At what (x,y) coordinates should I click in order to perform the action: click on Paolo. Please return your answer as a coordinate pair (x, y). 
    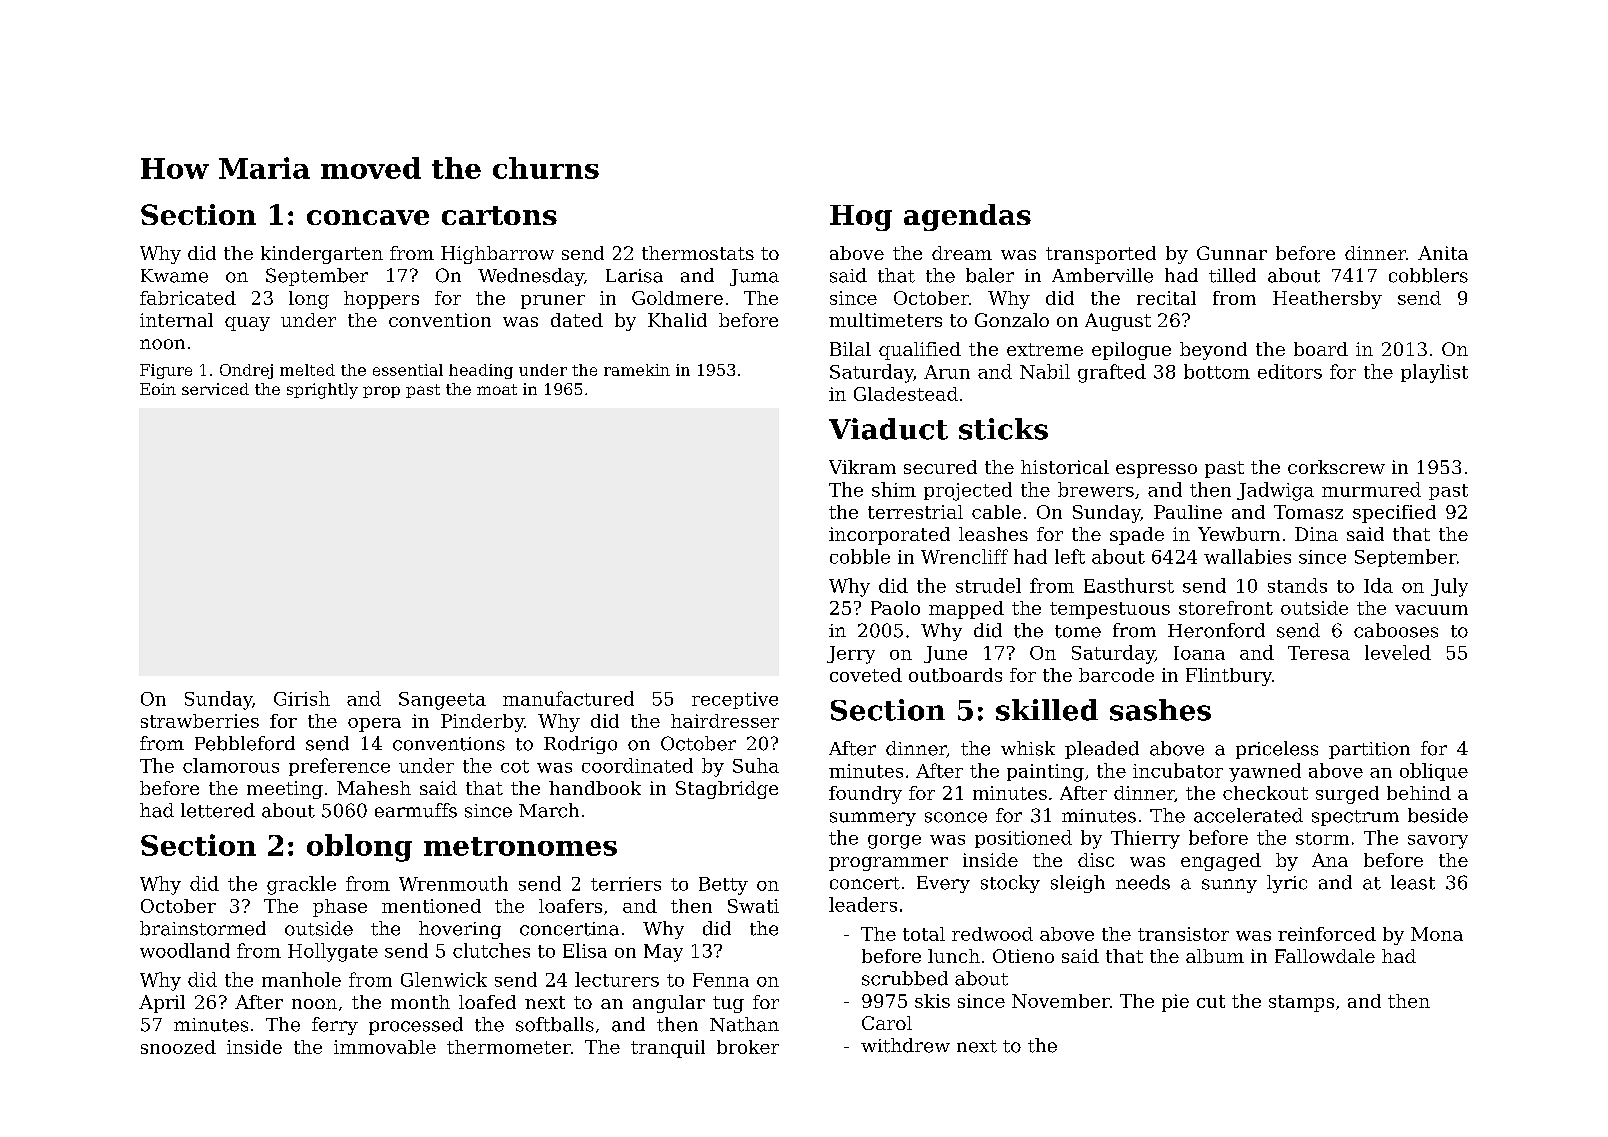
    Looking at the image, I should click on (895, 608).
